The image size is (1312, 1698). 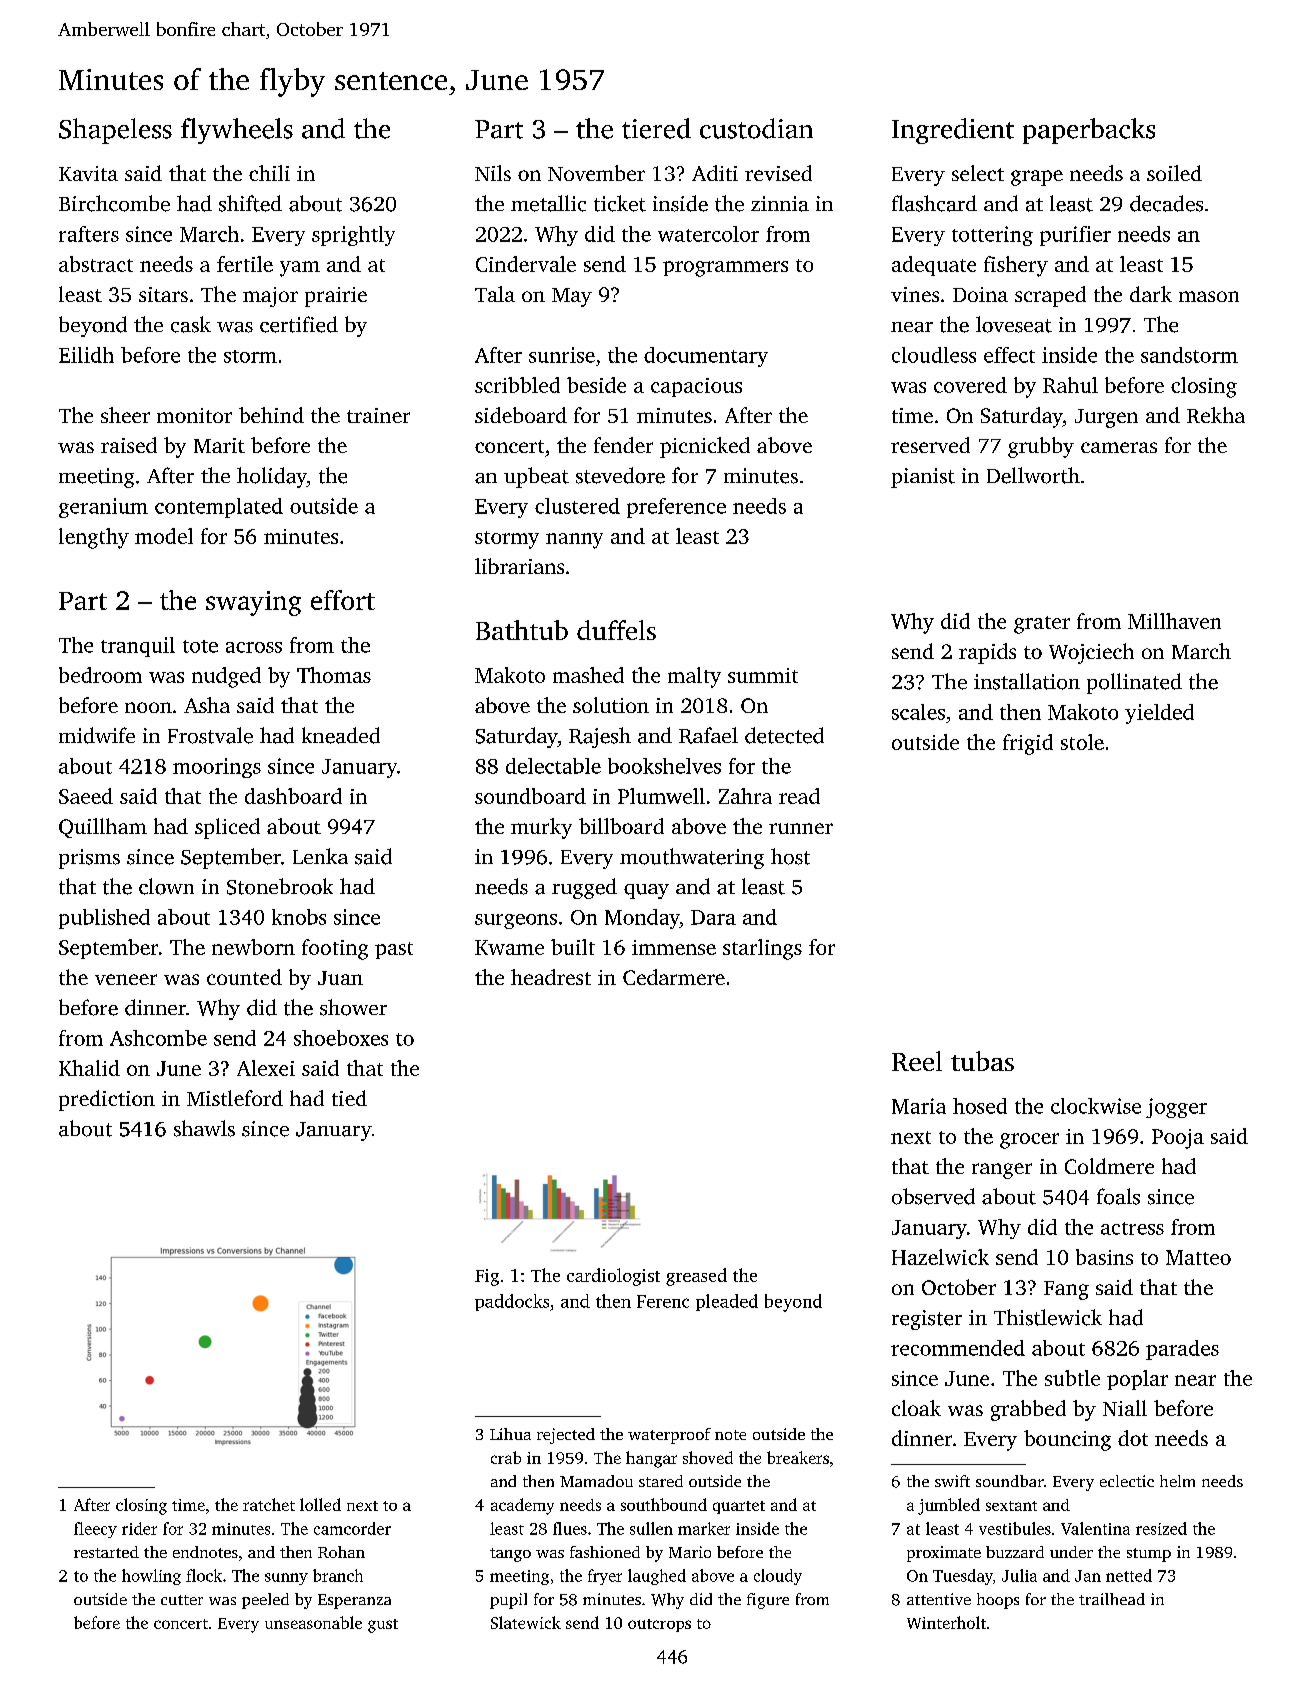 What do you see at coordinates (708, 1457) in the document?
I see `shoved` at bounding box center [708, 1457].
